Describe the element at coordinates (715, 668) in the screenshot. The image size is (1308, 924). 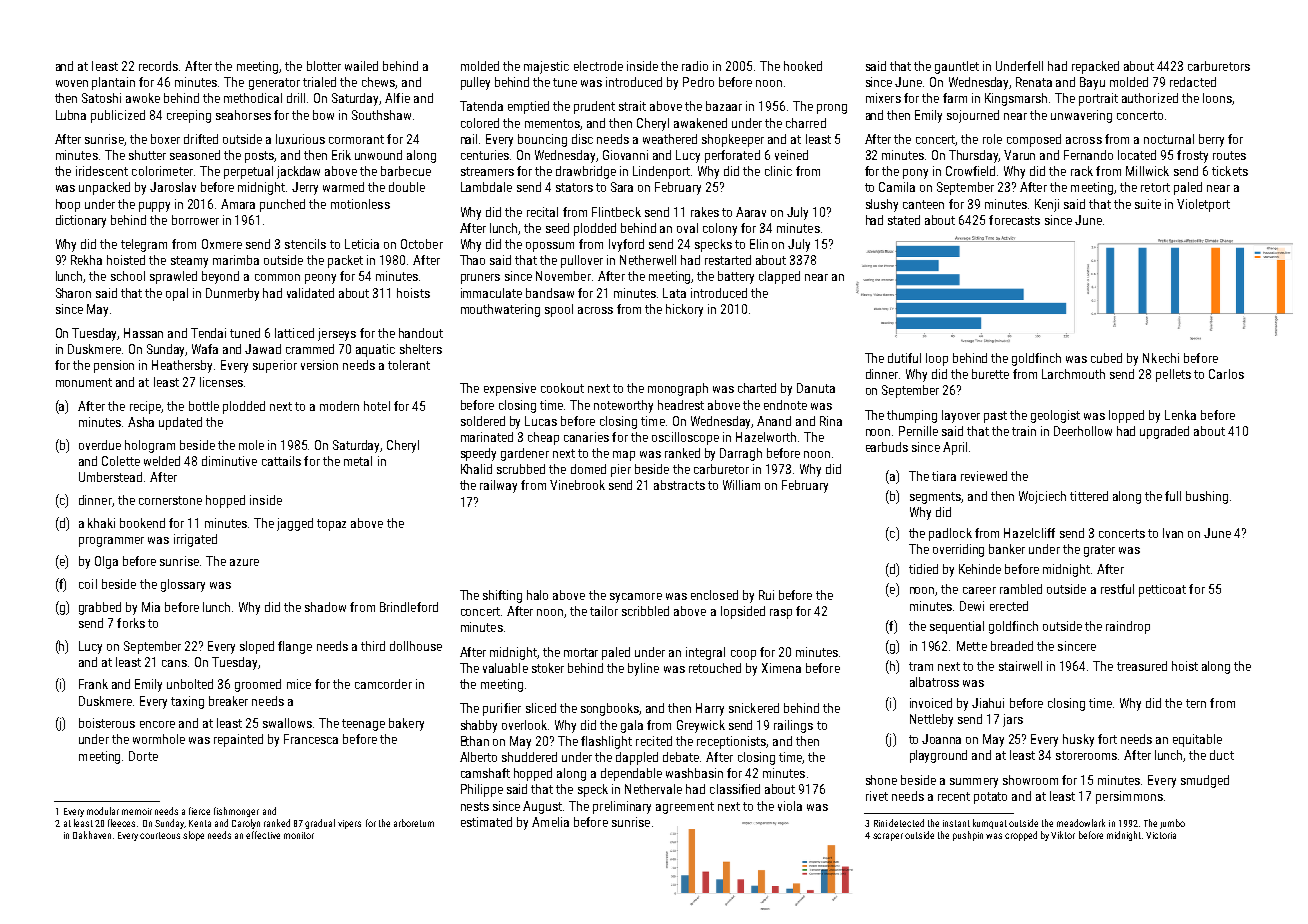
I see `retouched` at that location.
